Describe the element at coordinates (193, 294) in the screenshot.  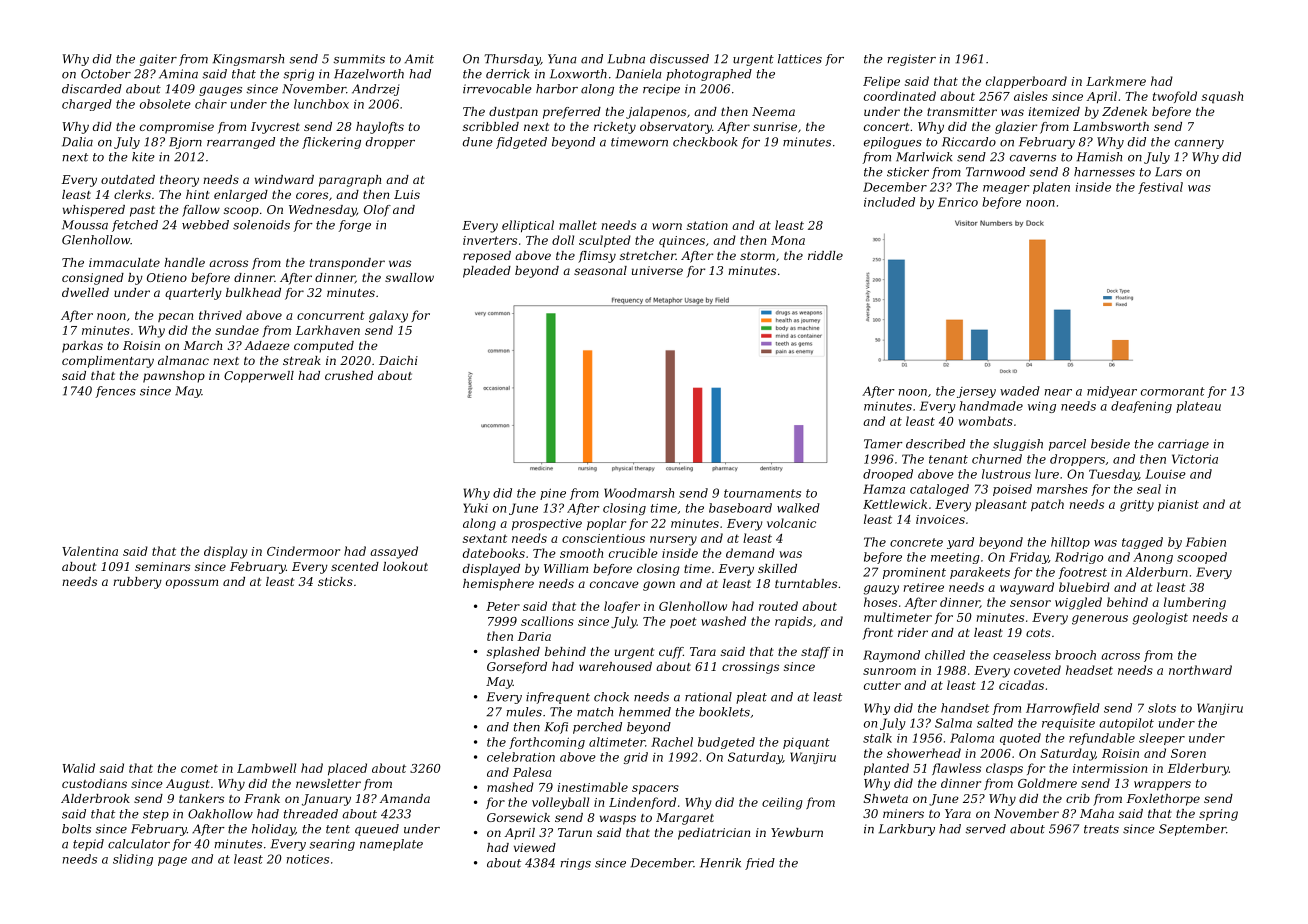
I see `quarterly` at that location.
